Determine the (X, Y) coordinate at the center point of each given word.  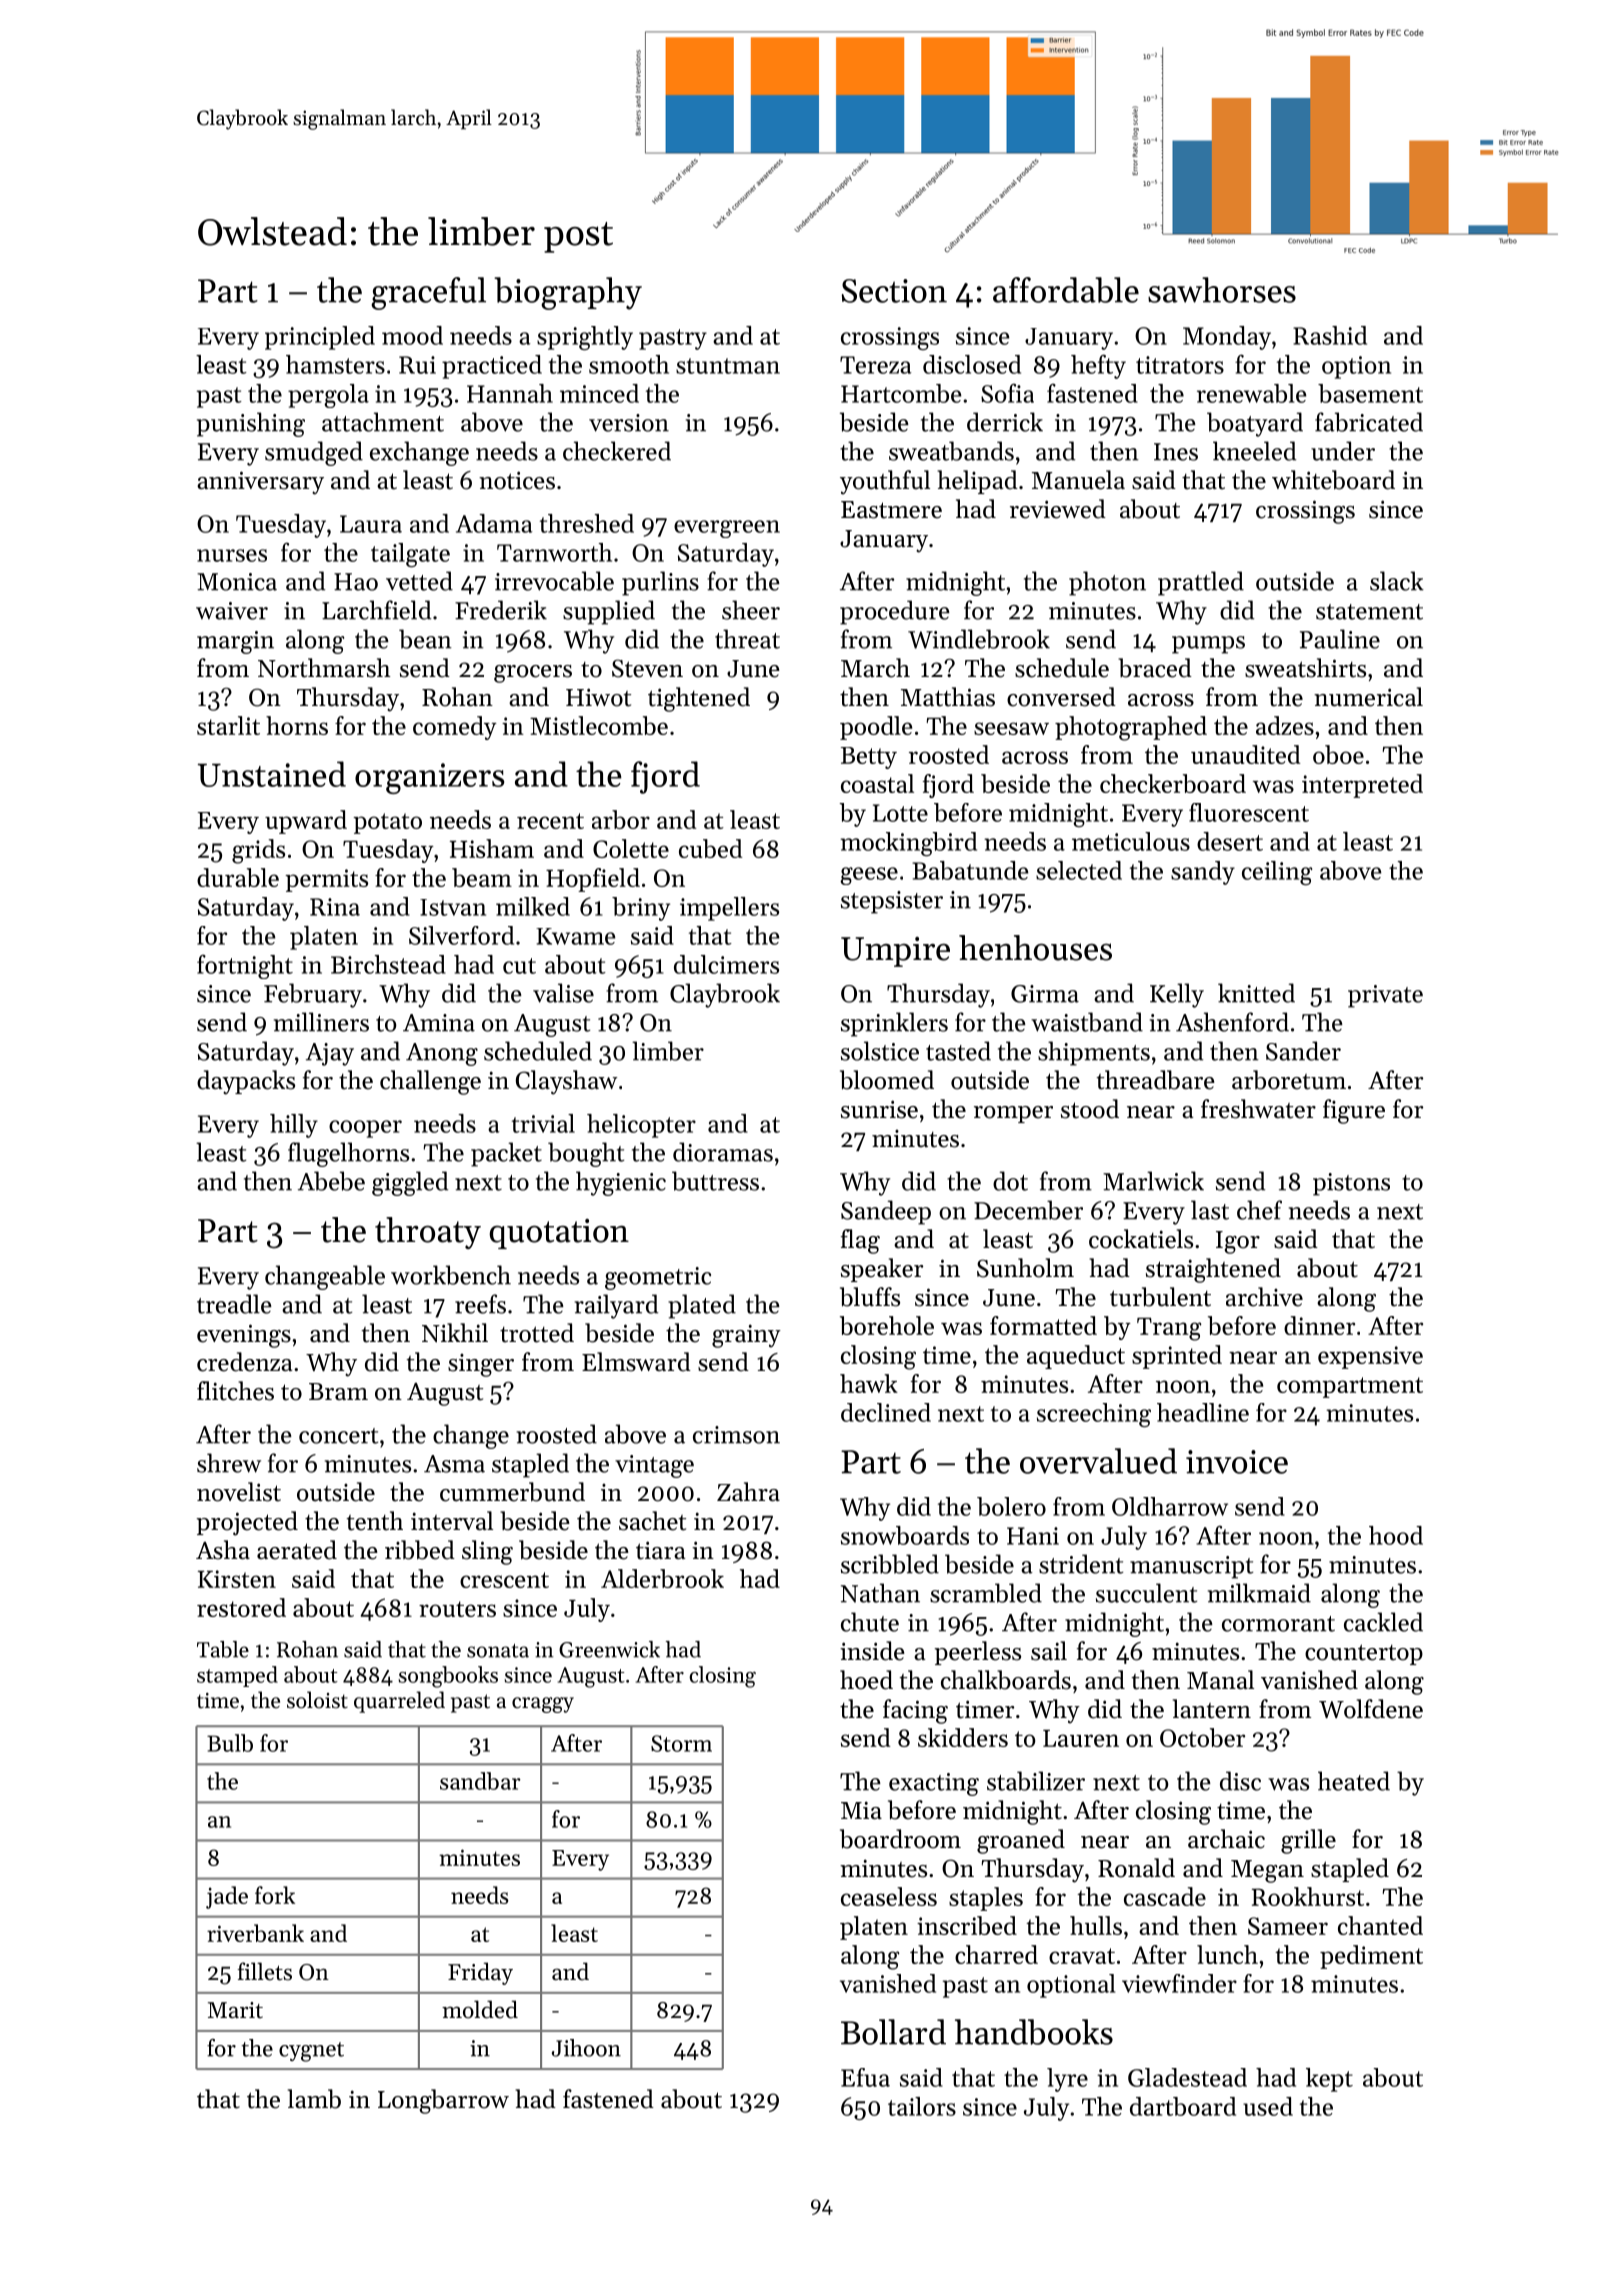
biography (568, 293)
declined (886, 1412)
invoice (1237, 1462)
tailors (922, 2106)
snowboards (905, 1535)
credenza (244, 1362)
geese (869, 876)
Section (894, 291)
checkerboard (1173, 783)
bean (425, 639)
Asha (223, 1550)
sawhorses (1222, 290)
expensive (1370, 1357)
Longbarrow (443, 2101)
